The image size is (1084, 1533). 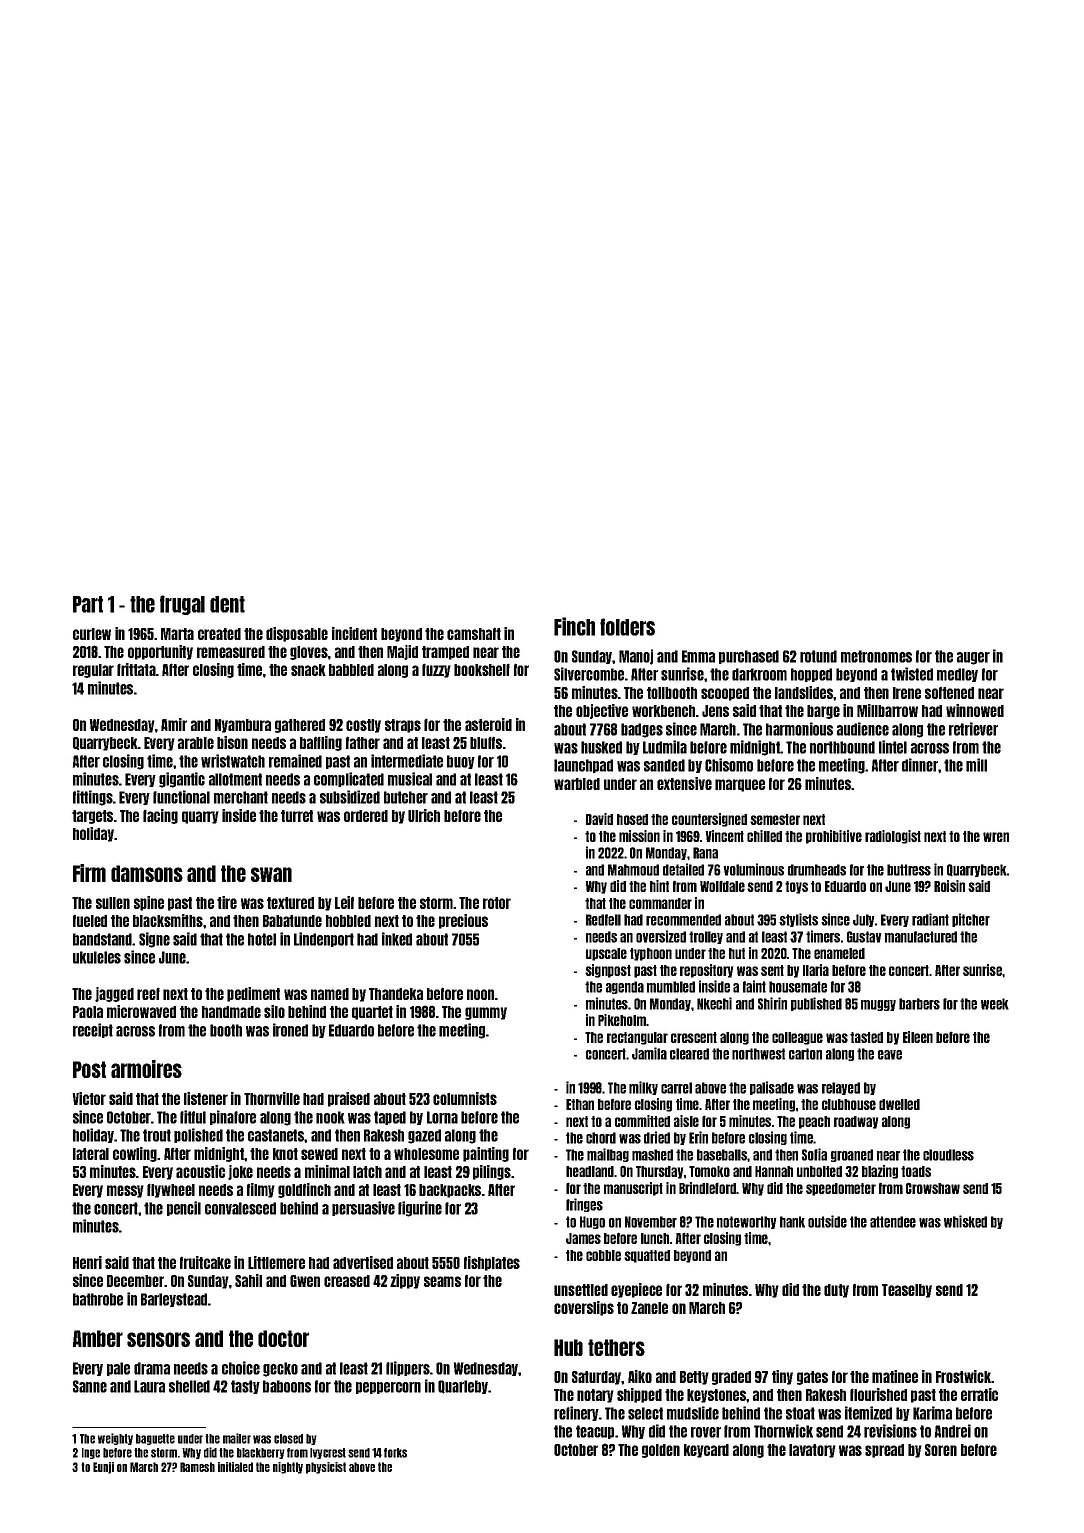 What do you see at coordinates (965, 1221) in the image?
I see `whisked` at bounding box center [965, 1221].
